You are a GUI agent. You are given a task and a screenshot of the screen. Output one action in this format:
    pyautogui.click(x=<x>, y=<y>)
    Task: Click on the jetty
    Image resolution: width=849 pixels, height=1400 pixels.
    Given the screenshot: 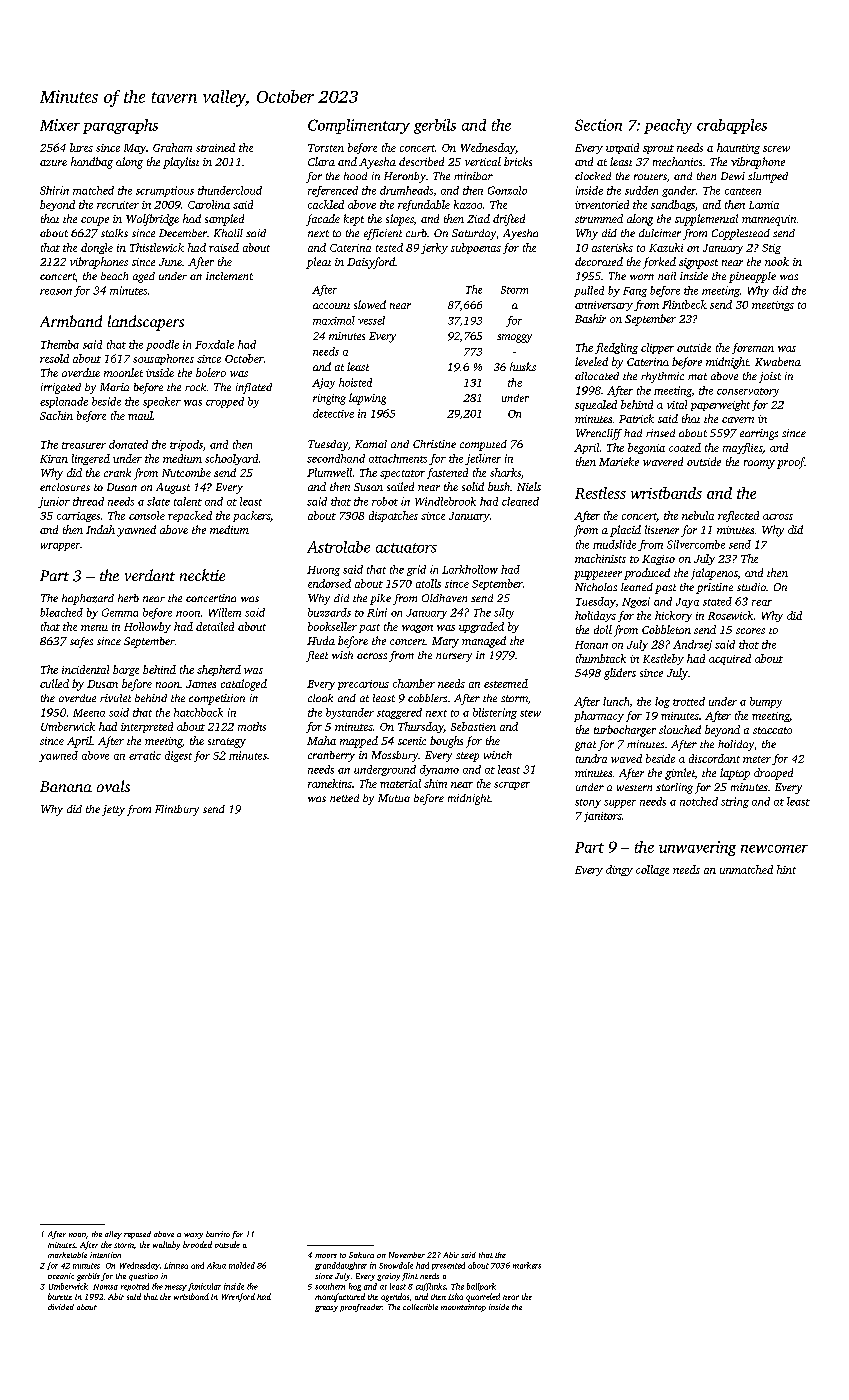 What is the action you would take?
    pyautogui.click(x=113, y=810)
